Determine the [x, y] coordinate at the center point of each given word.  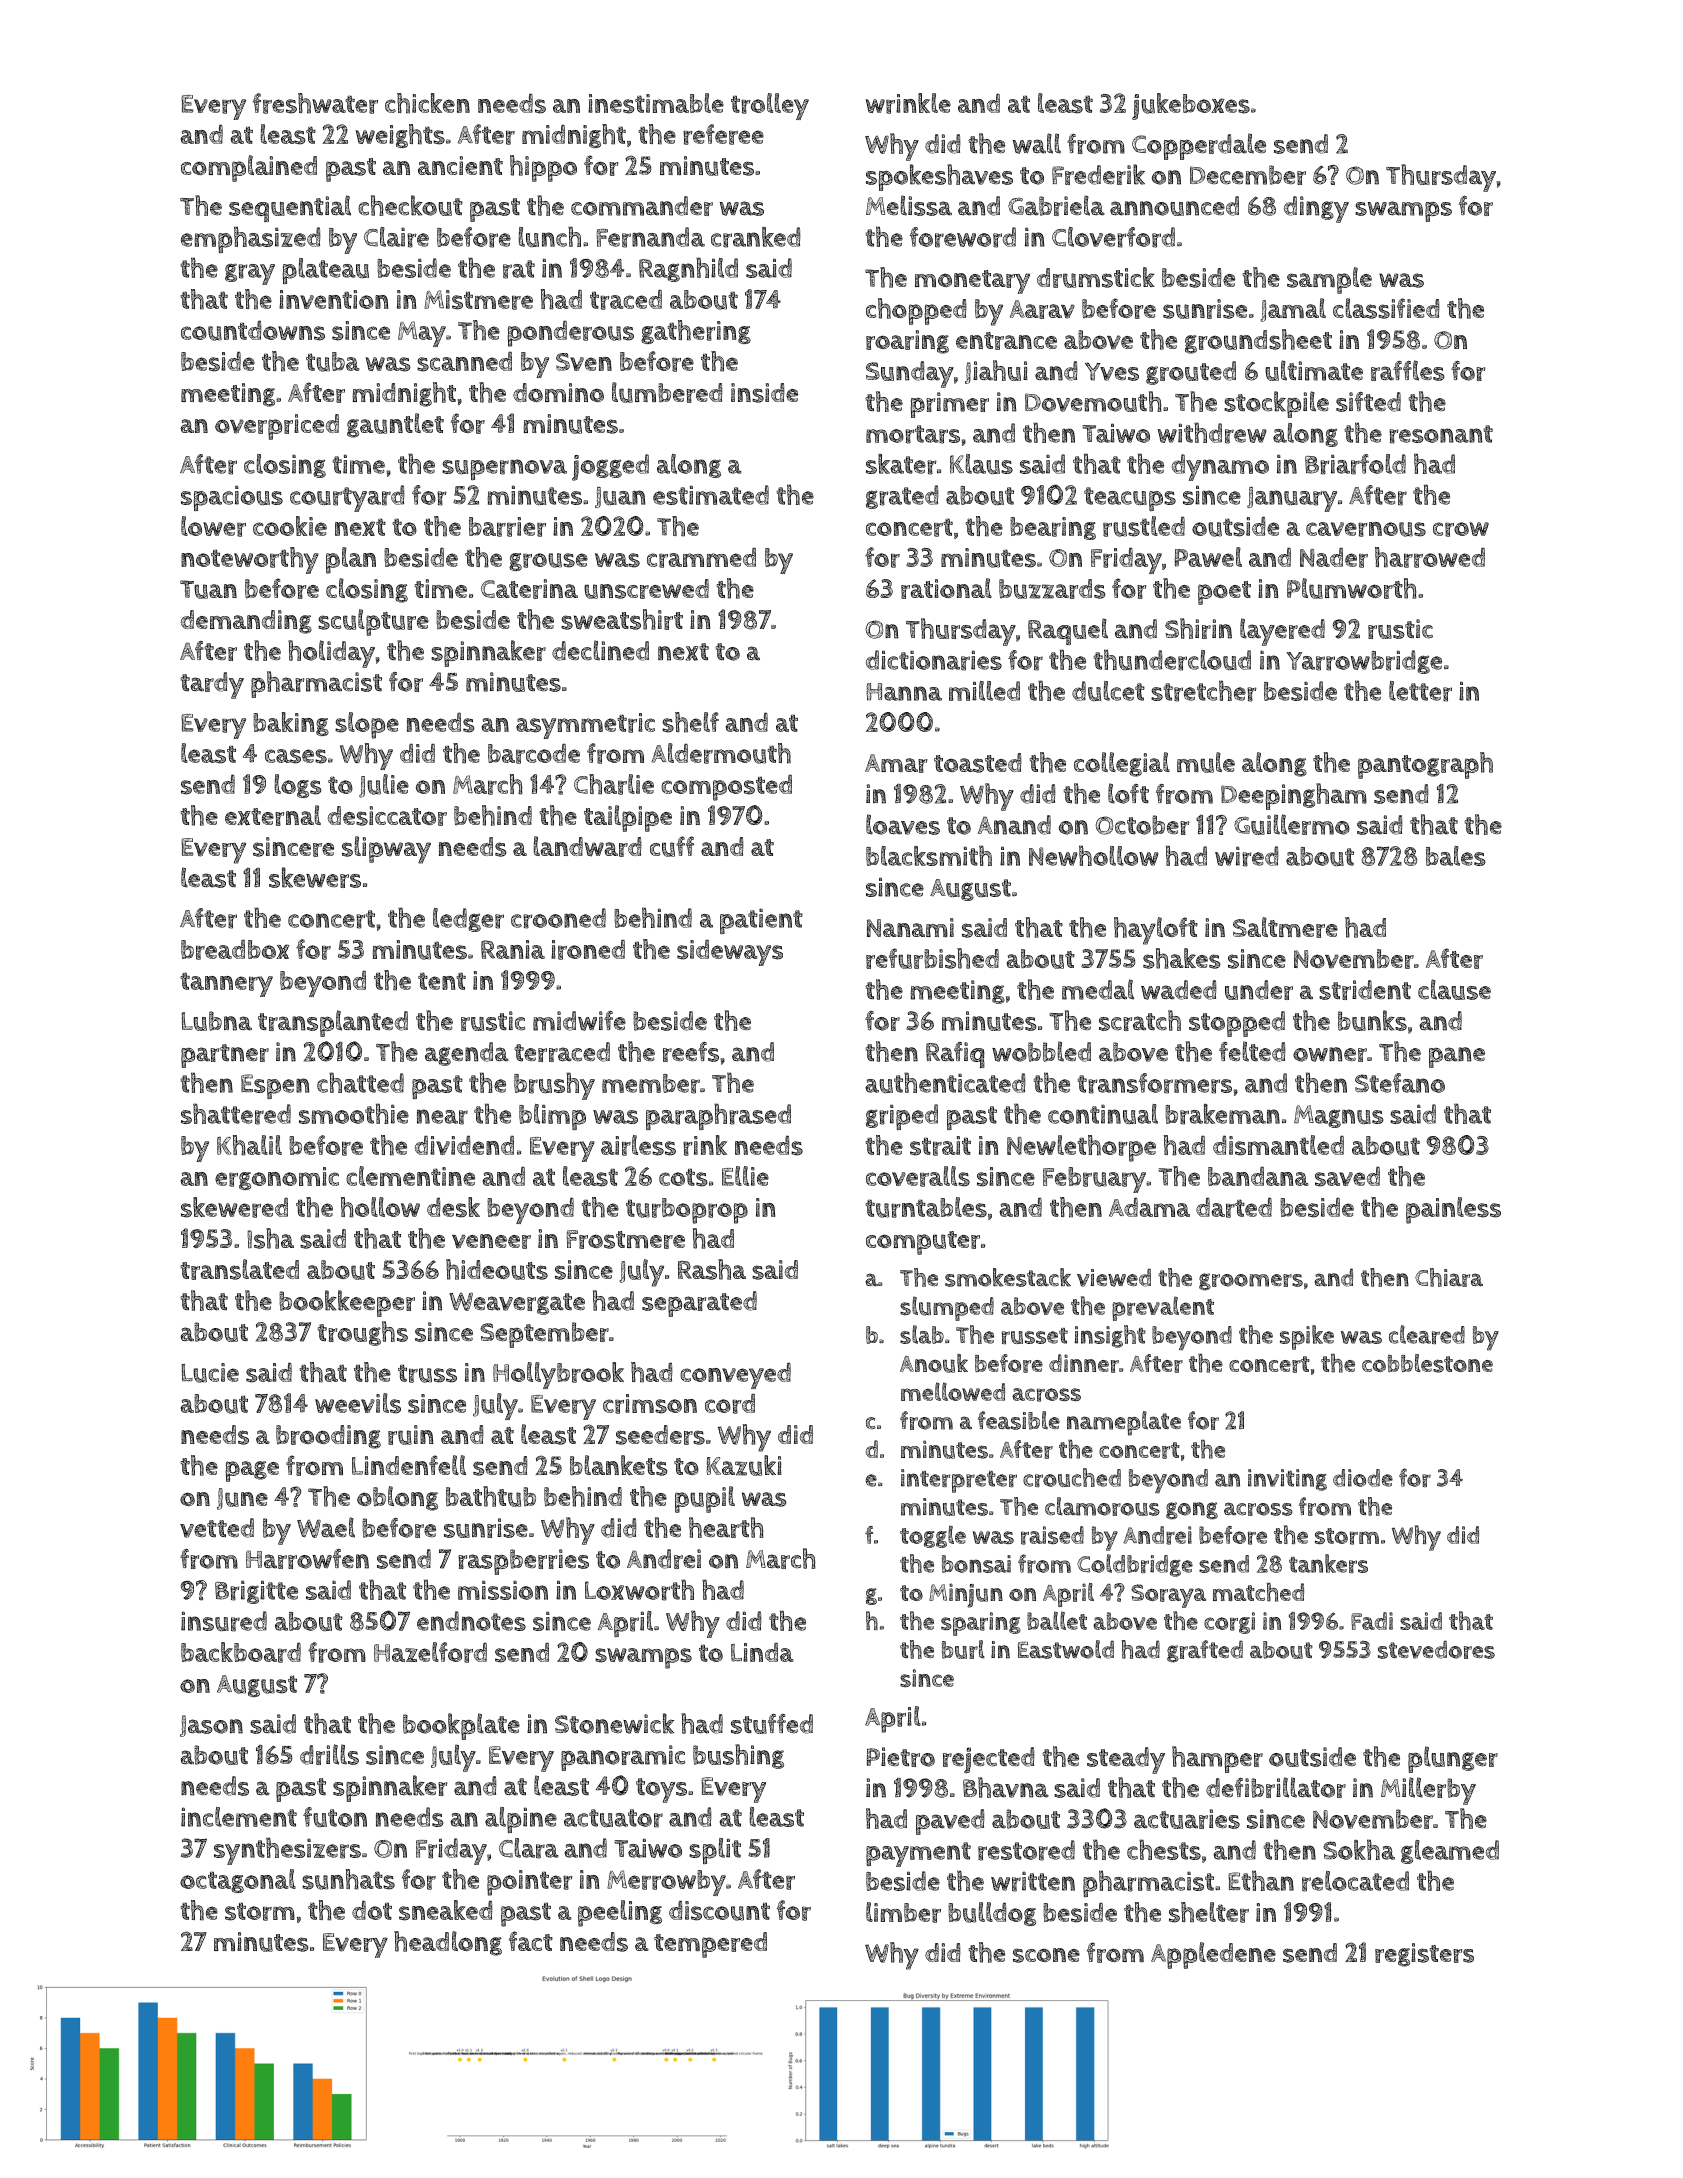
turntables [926, 1207]
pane [1457, 1057]
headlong [448, 1943]
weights [400, 136]
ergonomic [277, 1178]
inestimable [656, 103]
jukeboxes [1191, 106]
